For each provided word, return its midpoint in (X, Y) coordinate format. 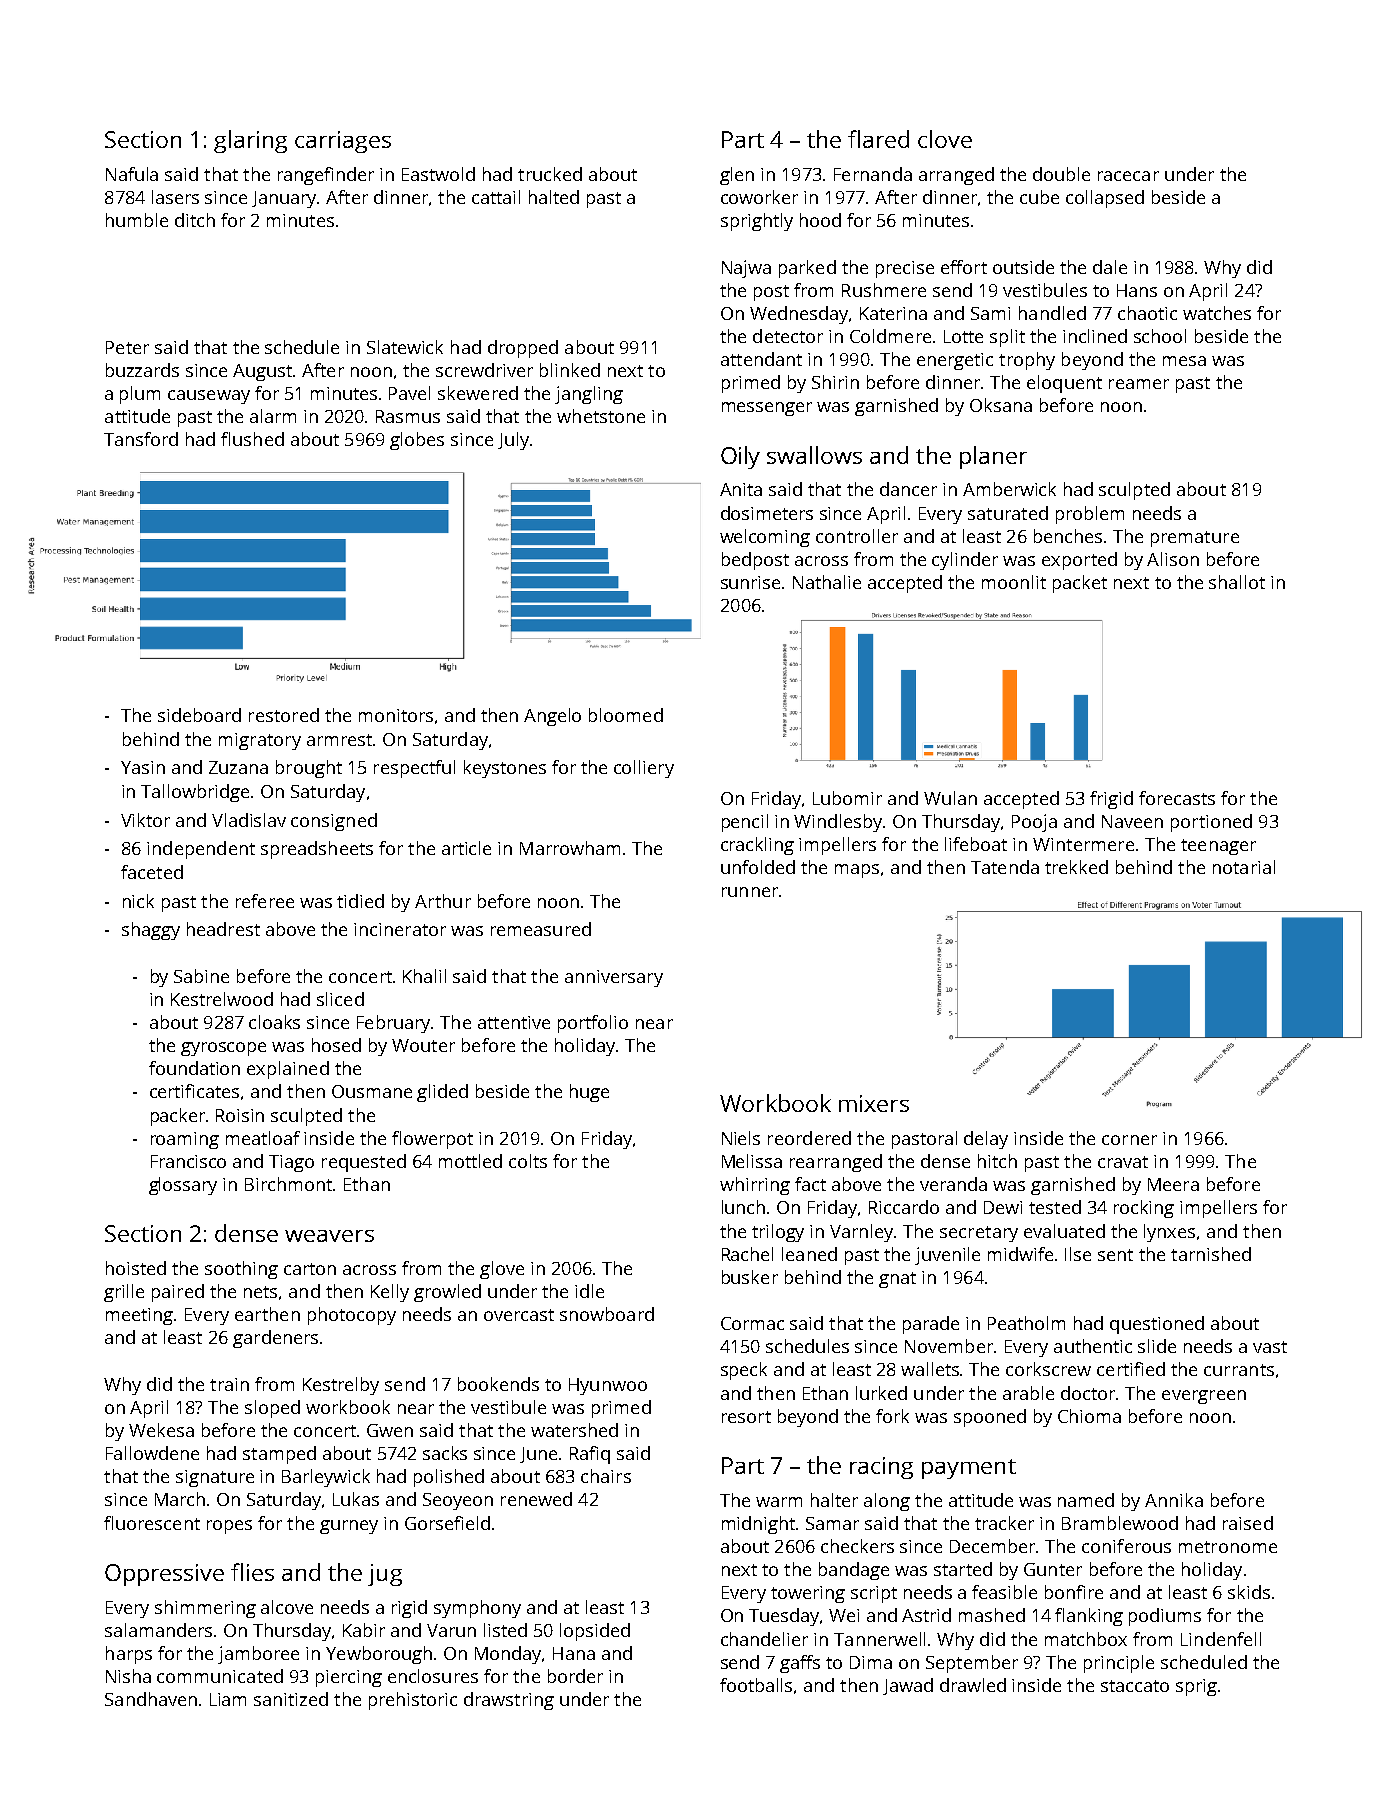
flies (252, 1572)
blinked (570, 370)
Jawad (908, 1686)
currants (1239, 1370)
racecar (1128, 176)
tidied (360, 901)
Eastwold (438, 174)
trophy (1027, 361)
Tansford (141, 439)
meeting (139, 1316)
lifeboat (976, 844)
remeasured (541, 929)
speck (744, 1371)
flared (878, 139)
